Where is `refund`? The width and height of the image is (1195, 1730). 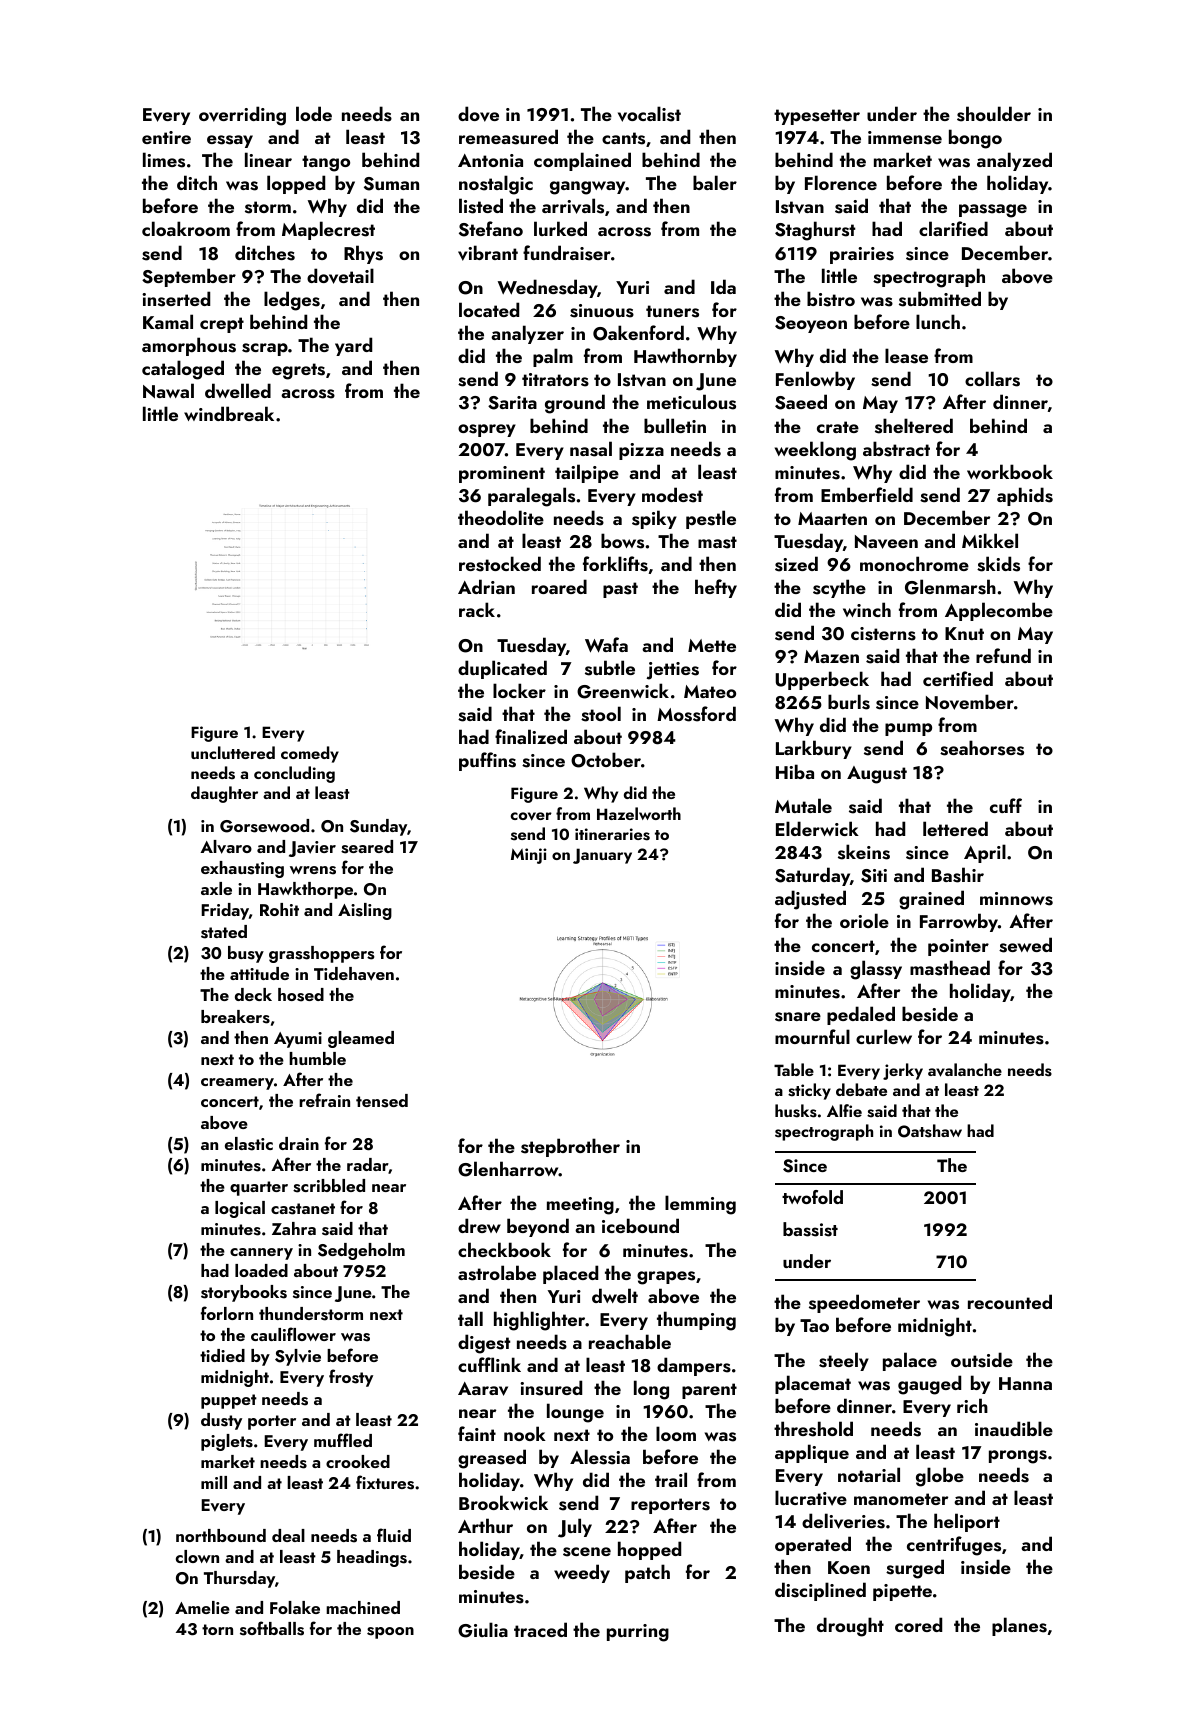 refund is located at coordinates (1003, 655).
